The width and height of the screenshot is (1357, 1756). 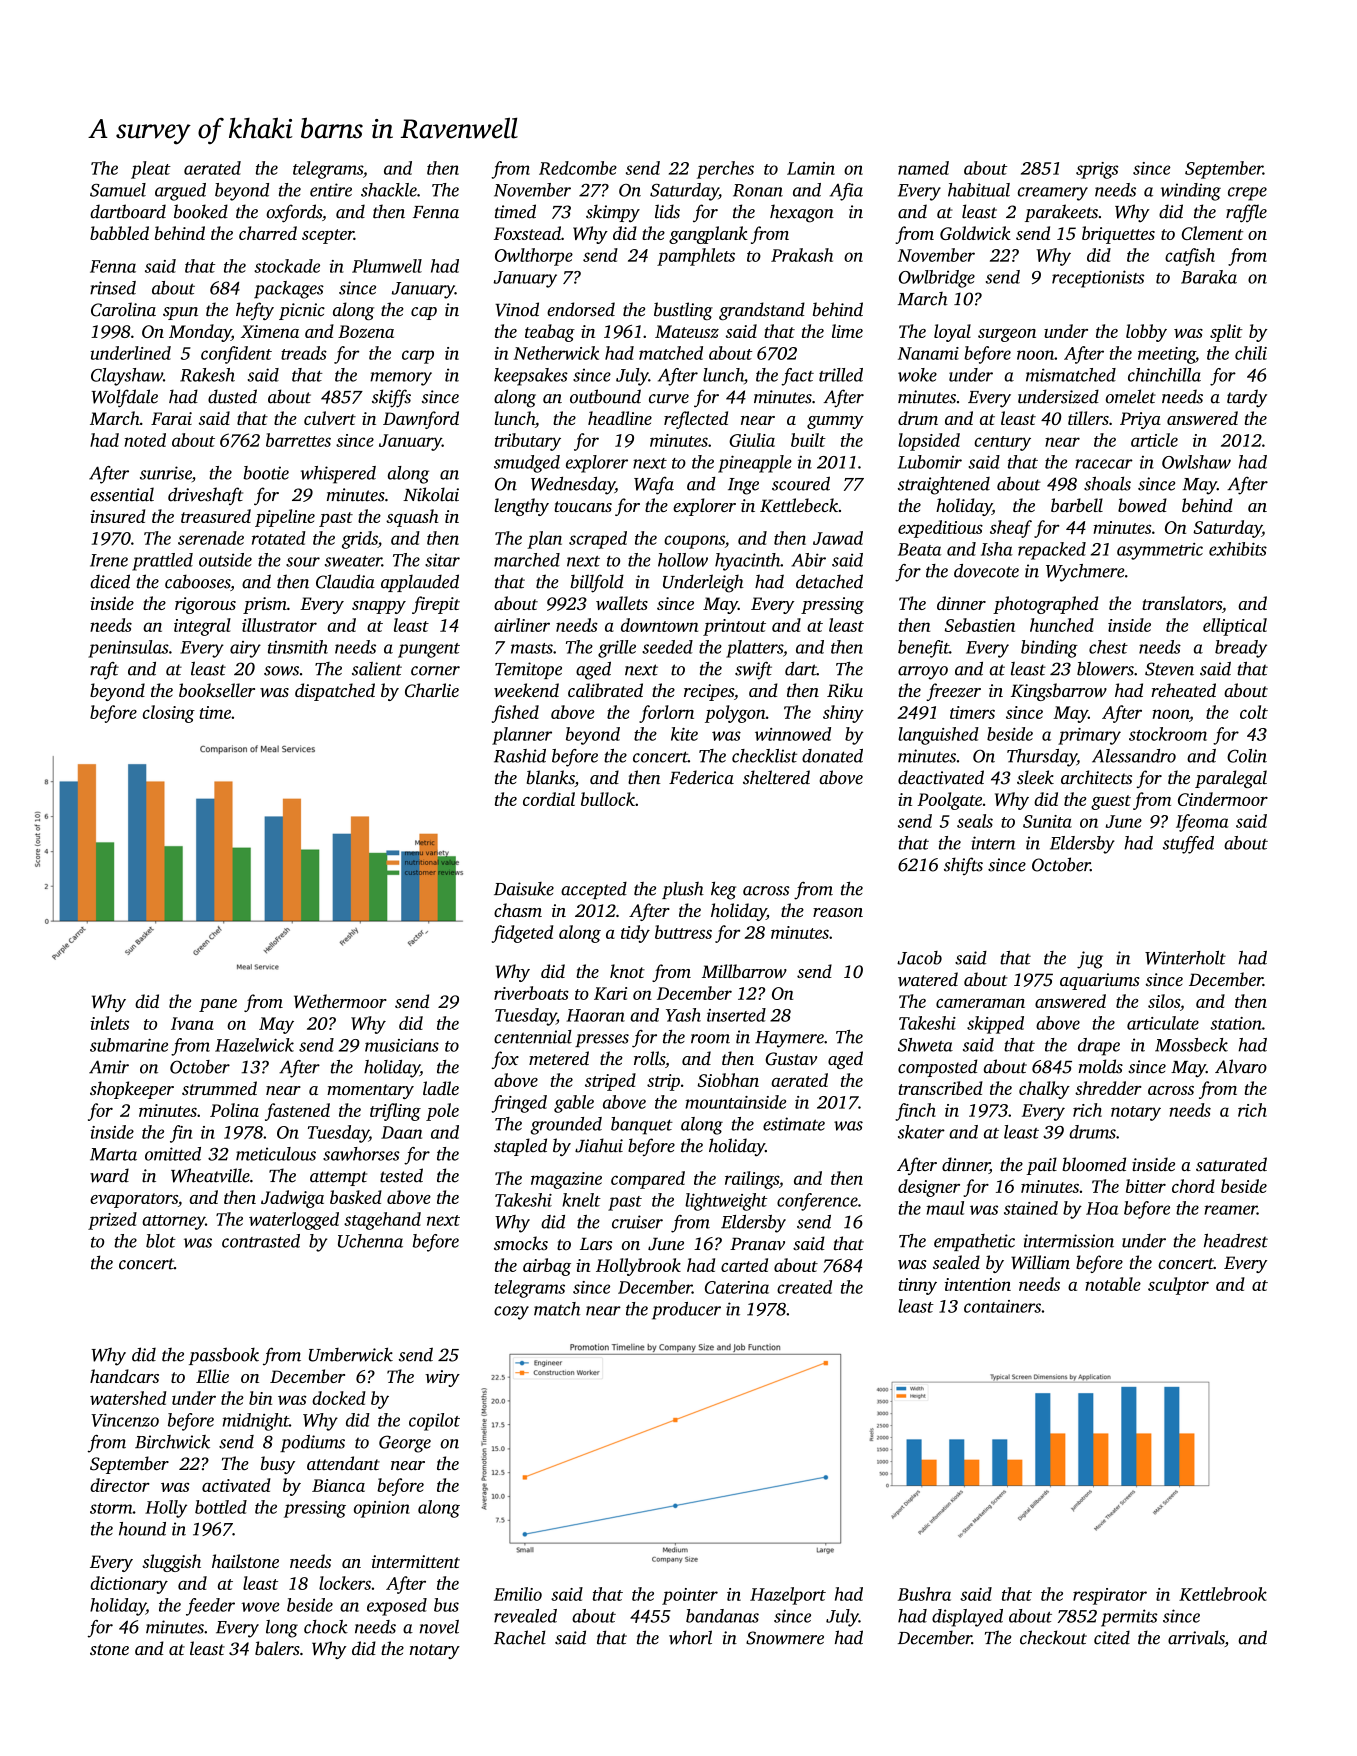 I want to click on Snowmere, so click(x=785, y=1638).
